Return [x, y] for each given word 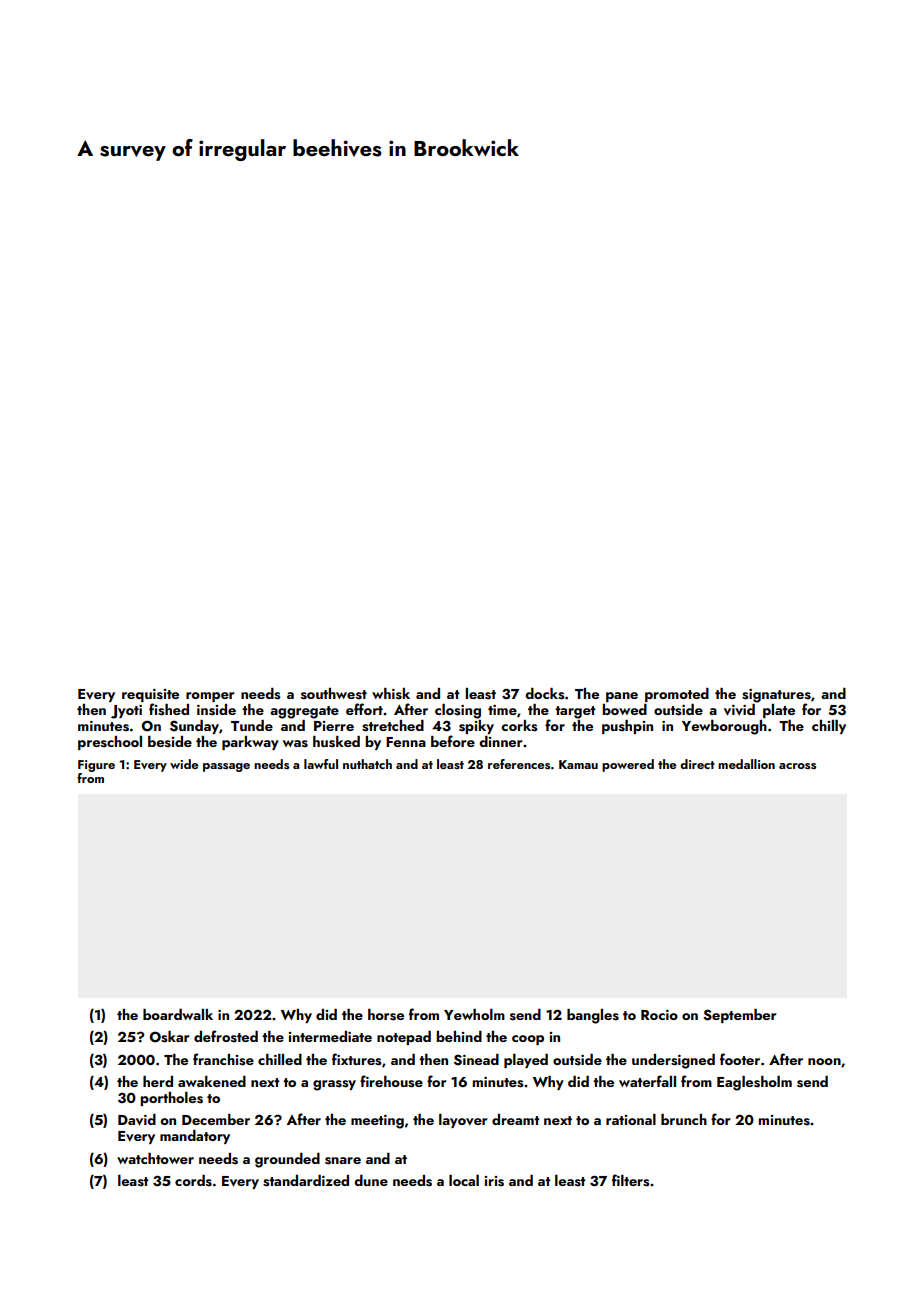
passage [226, 767]
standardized [306, 1181]
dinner [501, 741]
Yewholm [474, 1014]
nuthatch [367, 764]
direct [697, 764]
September [740, 1016]
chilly [829, 727]
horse [386, 1015]
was [295, 744]
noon [824, 1061]
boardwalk [178, 1014]
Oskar [170, 1037]
